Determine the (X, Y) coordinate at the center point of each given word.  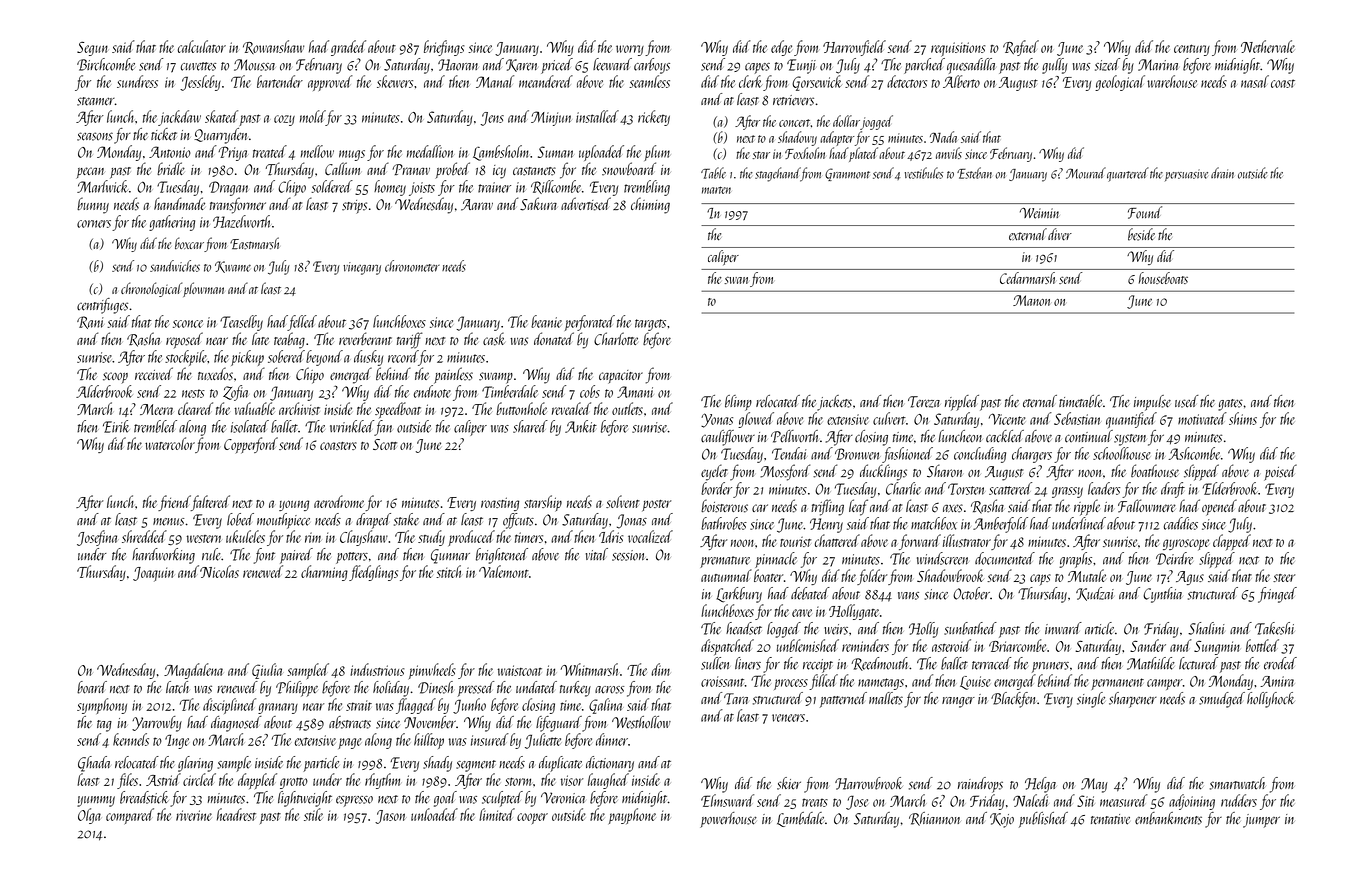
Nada (943, 137)
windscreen (942, 558)
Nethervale (1268, 46)
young (294, 505)
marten (716, 190)
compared (130, 816)
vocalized (650, 536)
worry (630, 50)
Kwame (233, 267)
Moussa (254, 65)
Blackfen (1013, 700)
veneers (788, 718)
